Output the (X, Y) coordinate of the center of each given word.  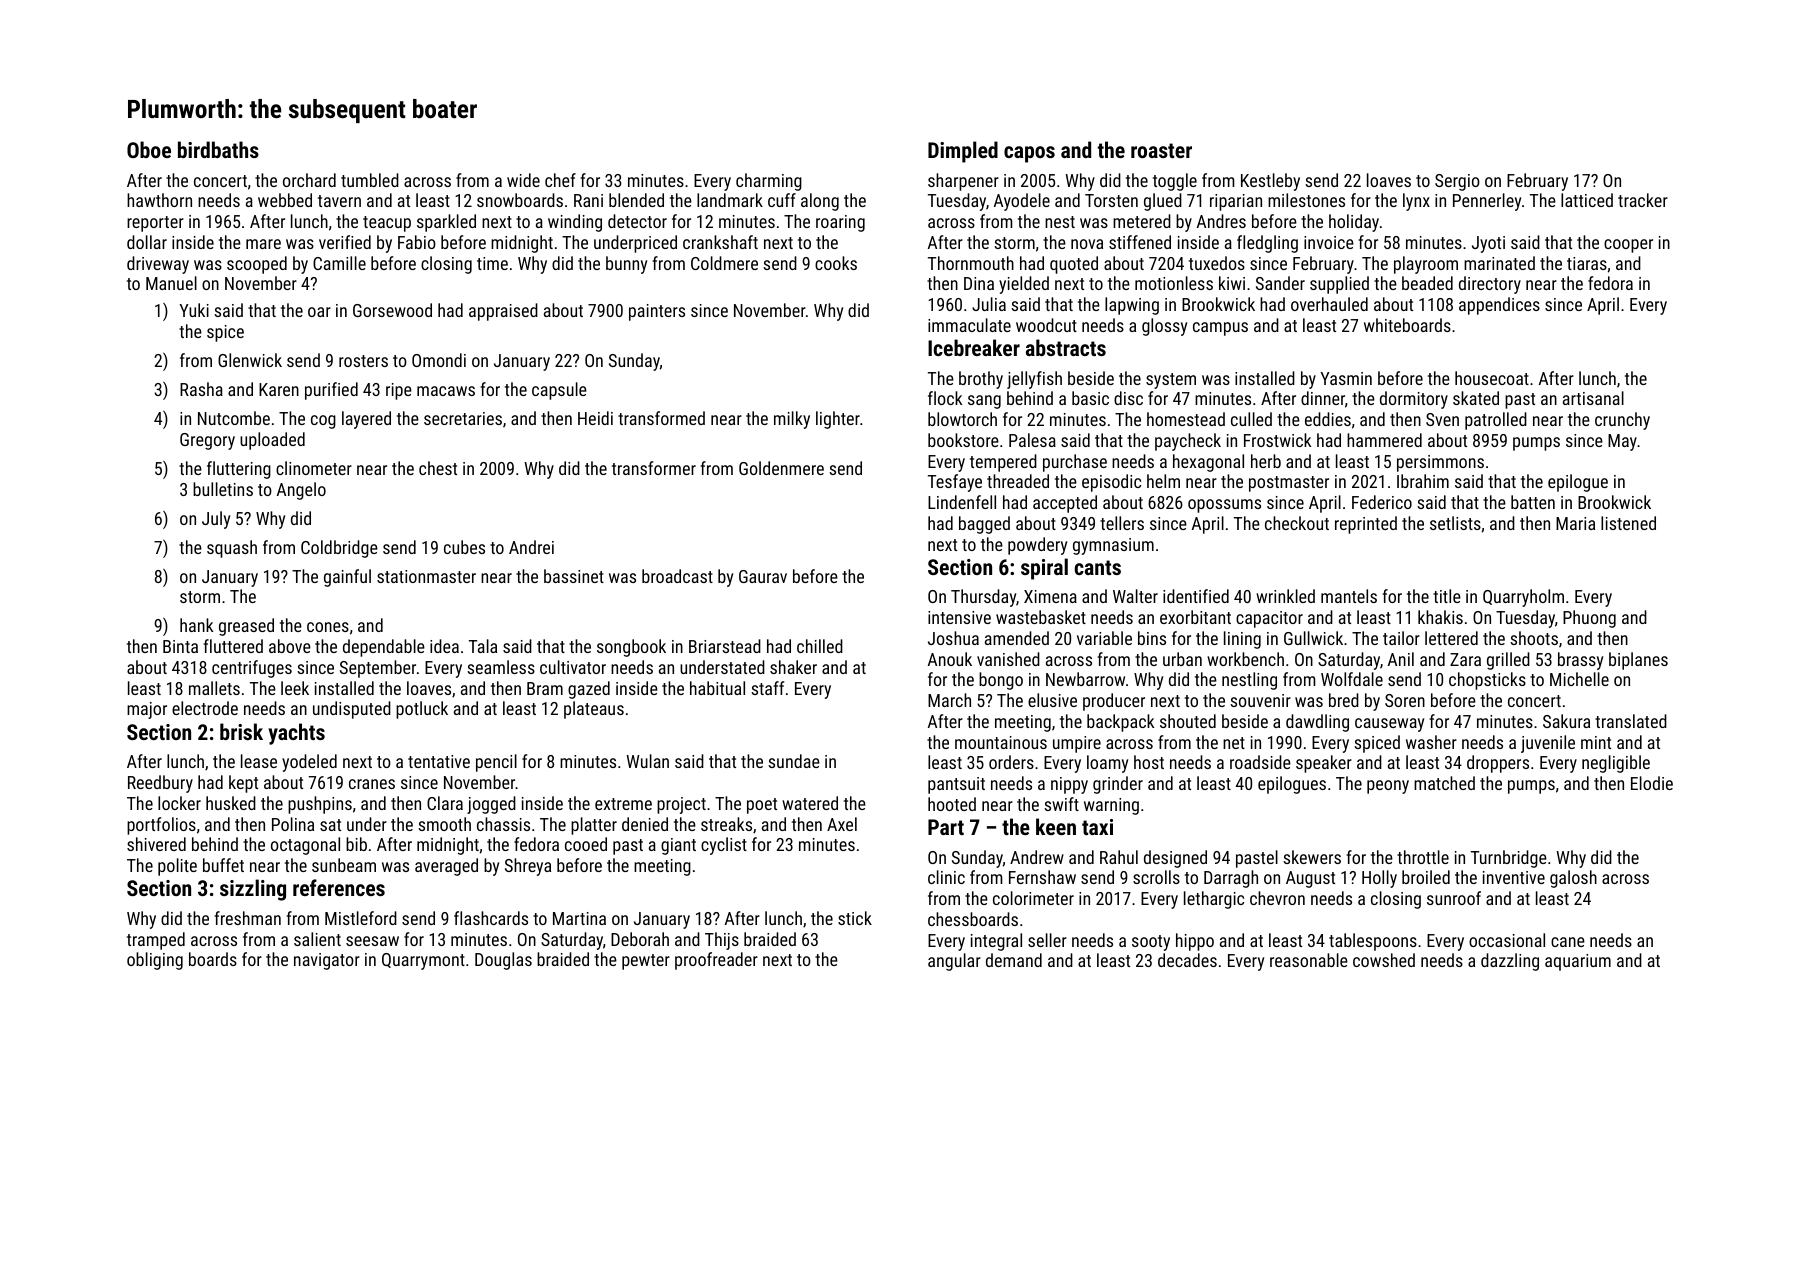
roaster (1161, 150)
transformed (661, 418)
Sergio (1457, 182)
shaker (793, 667)
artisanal (1593, 398)
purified (331, 391)
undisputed (352, 710)
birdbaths (218, 149)
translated (1631, 721)
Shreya (528, 867)
